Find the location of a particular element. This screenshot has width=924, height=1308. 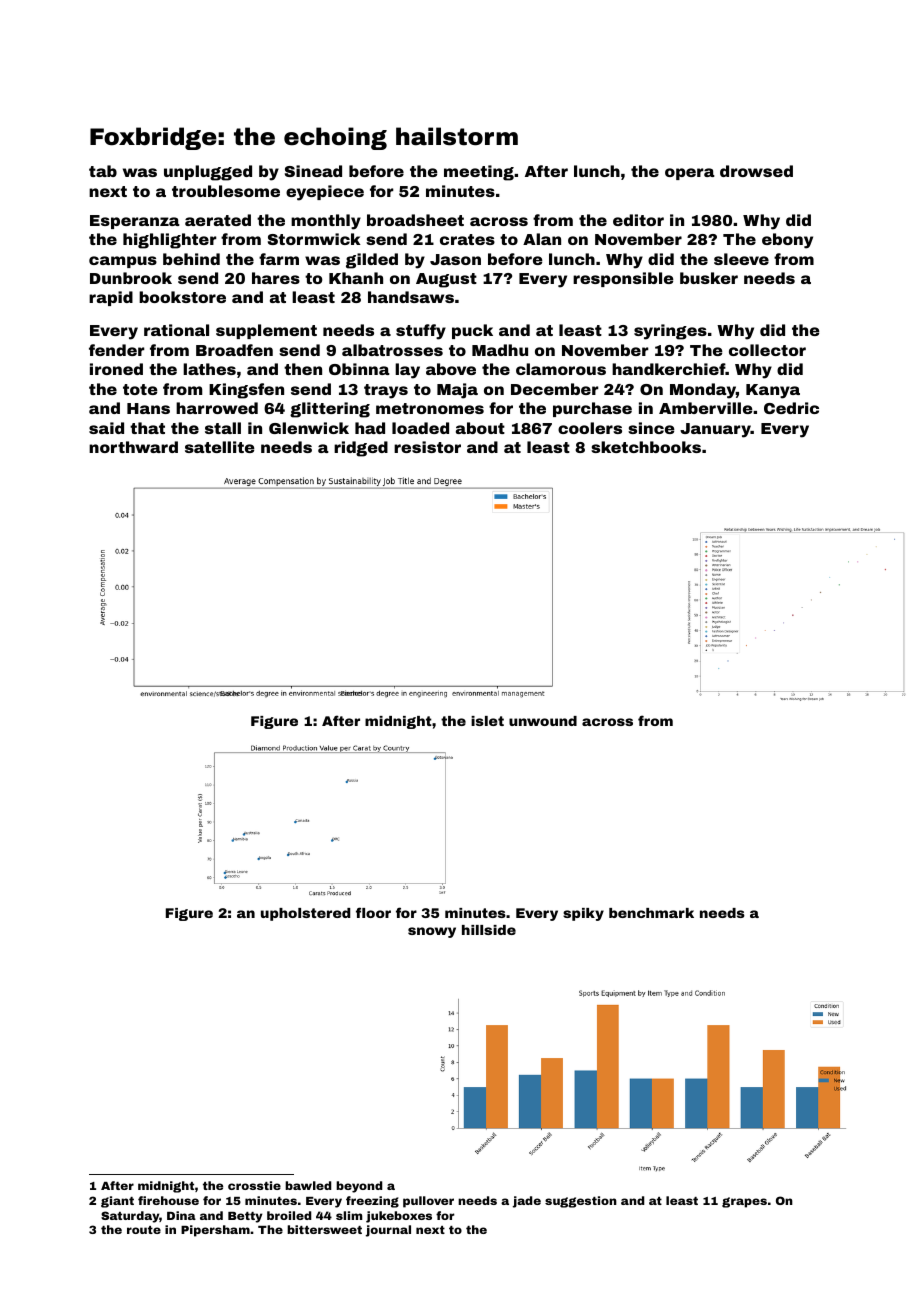

unwound is located at coordinates (543, 721).
